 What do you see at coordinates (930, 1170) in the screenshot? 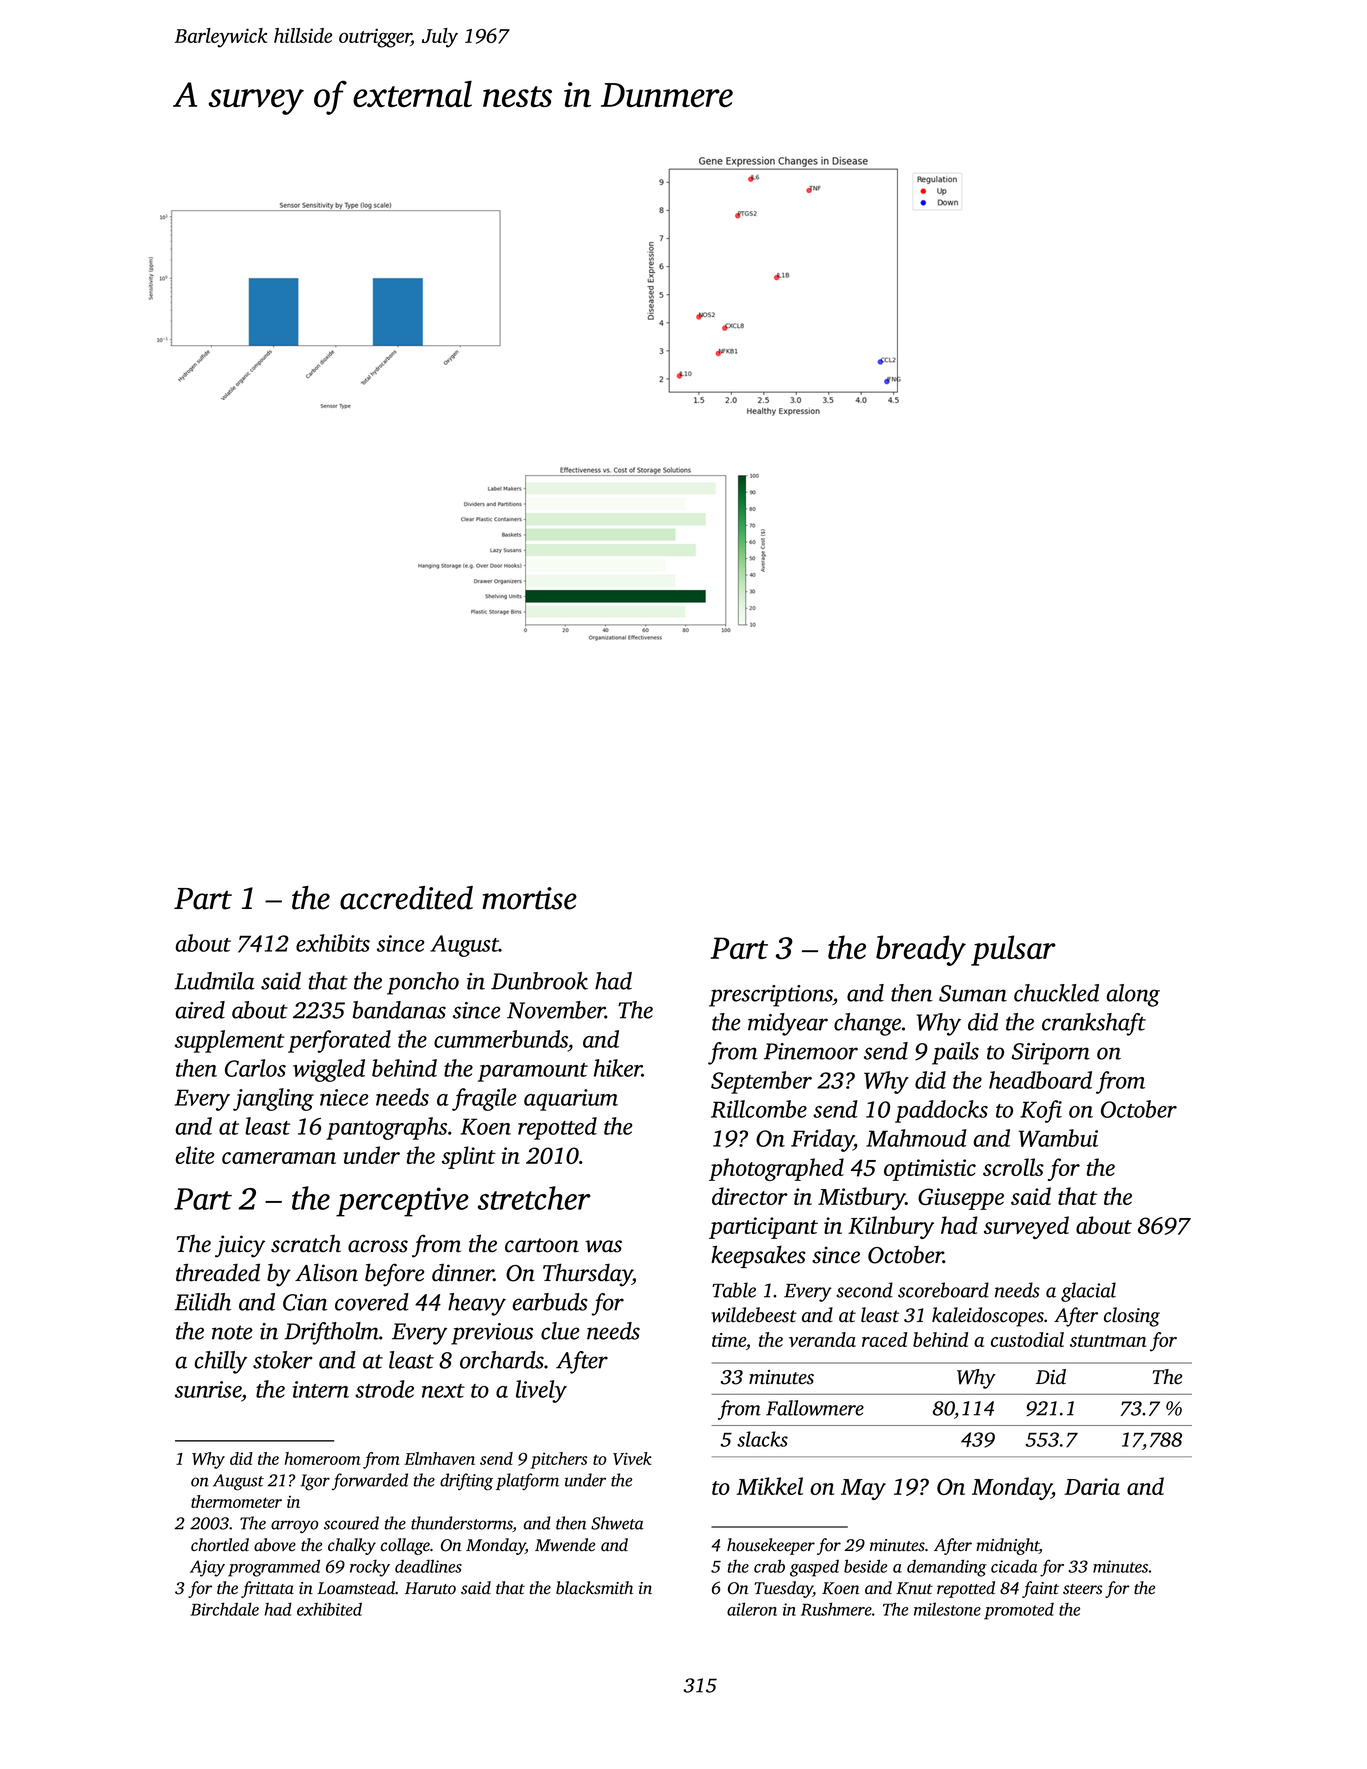
I see `optimistic` at bounding box center [930, 1170].
